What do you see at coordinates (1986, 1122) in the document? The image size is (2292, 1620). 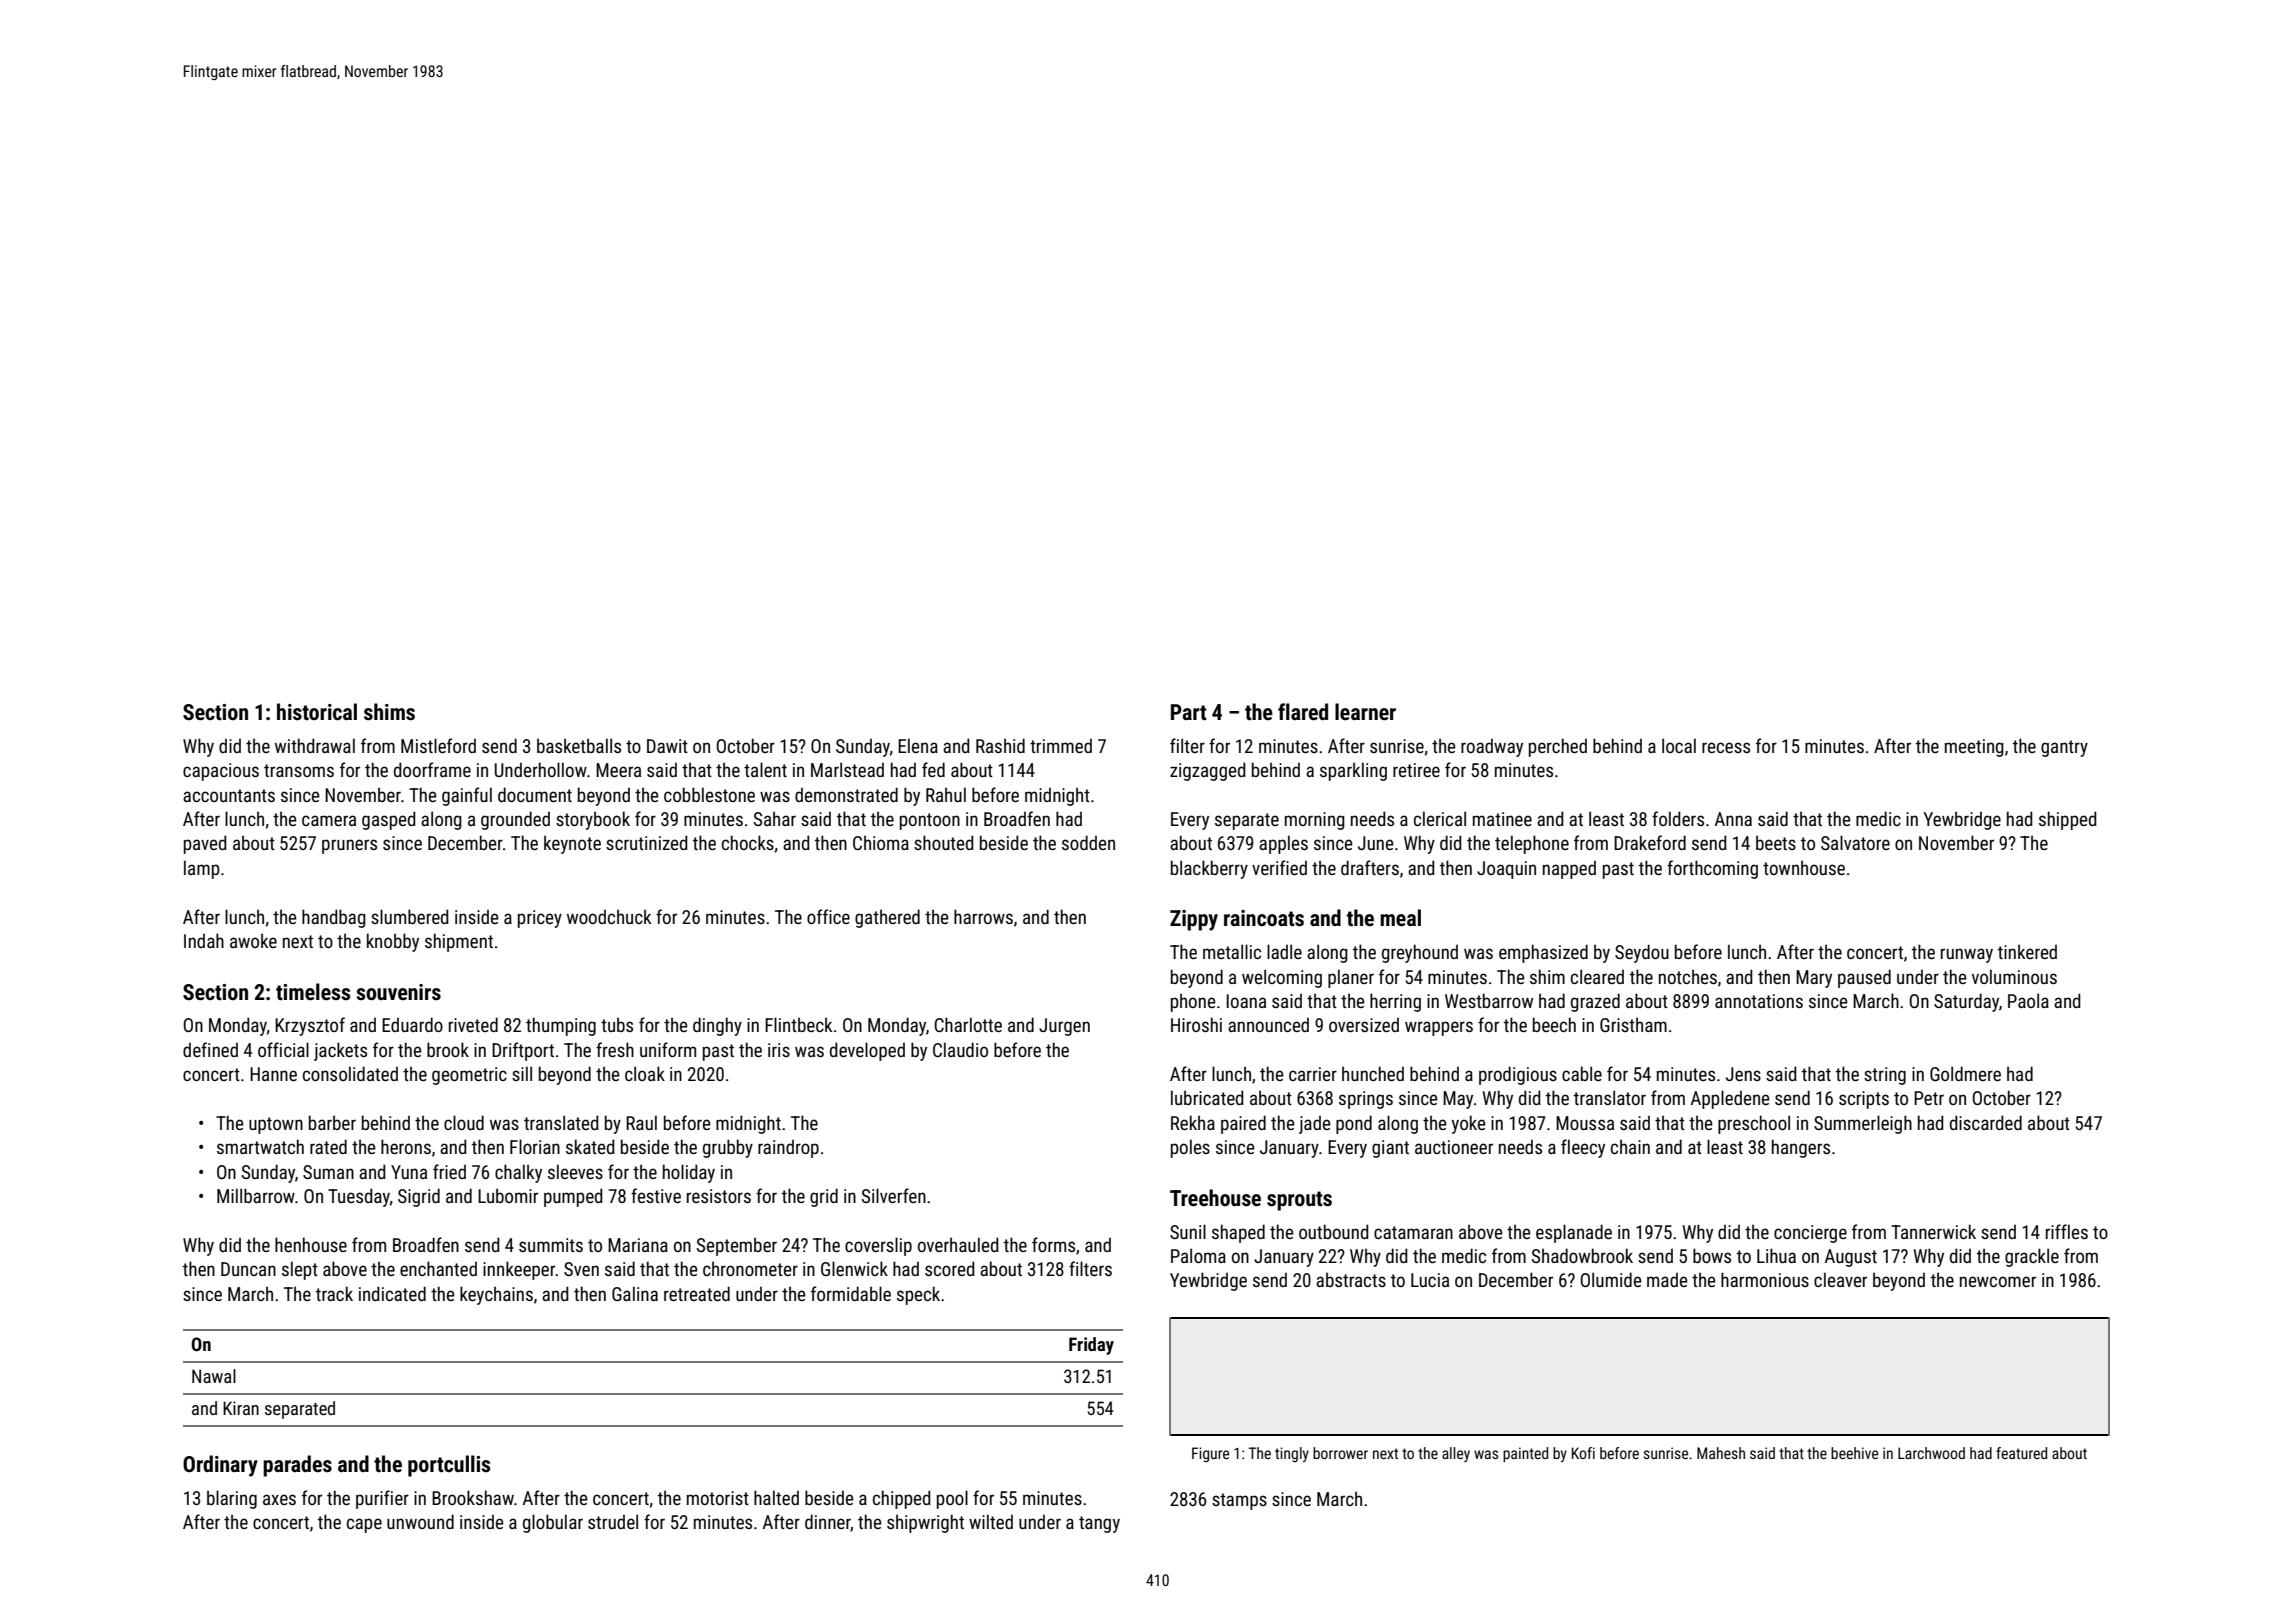 I see `discarded` at bounding box center [1986, 1122].
